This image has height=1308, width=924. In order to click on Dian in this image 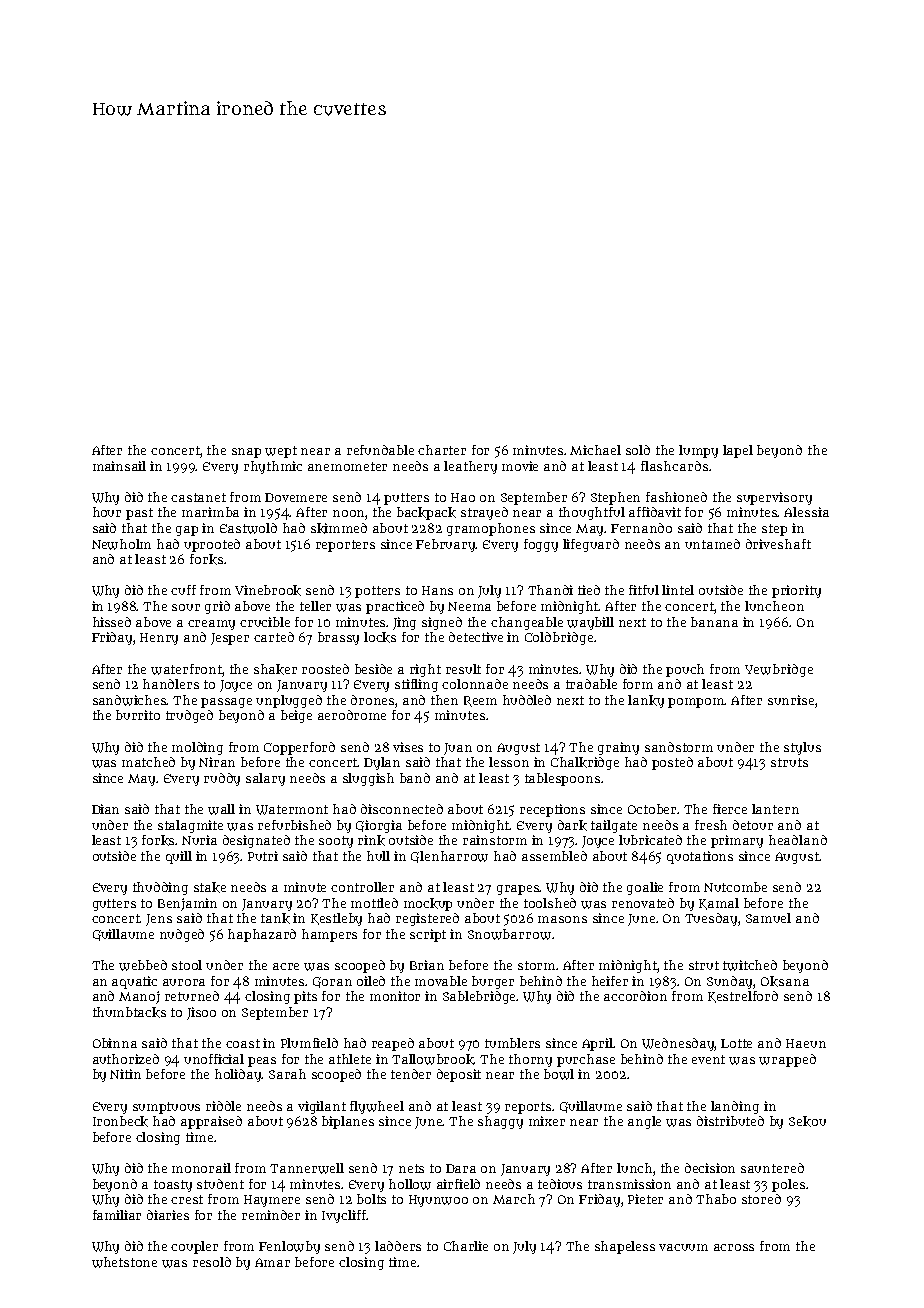, I will do `click(105, 809)`.
